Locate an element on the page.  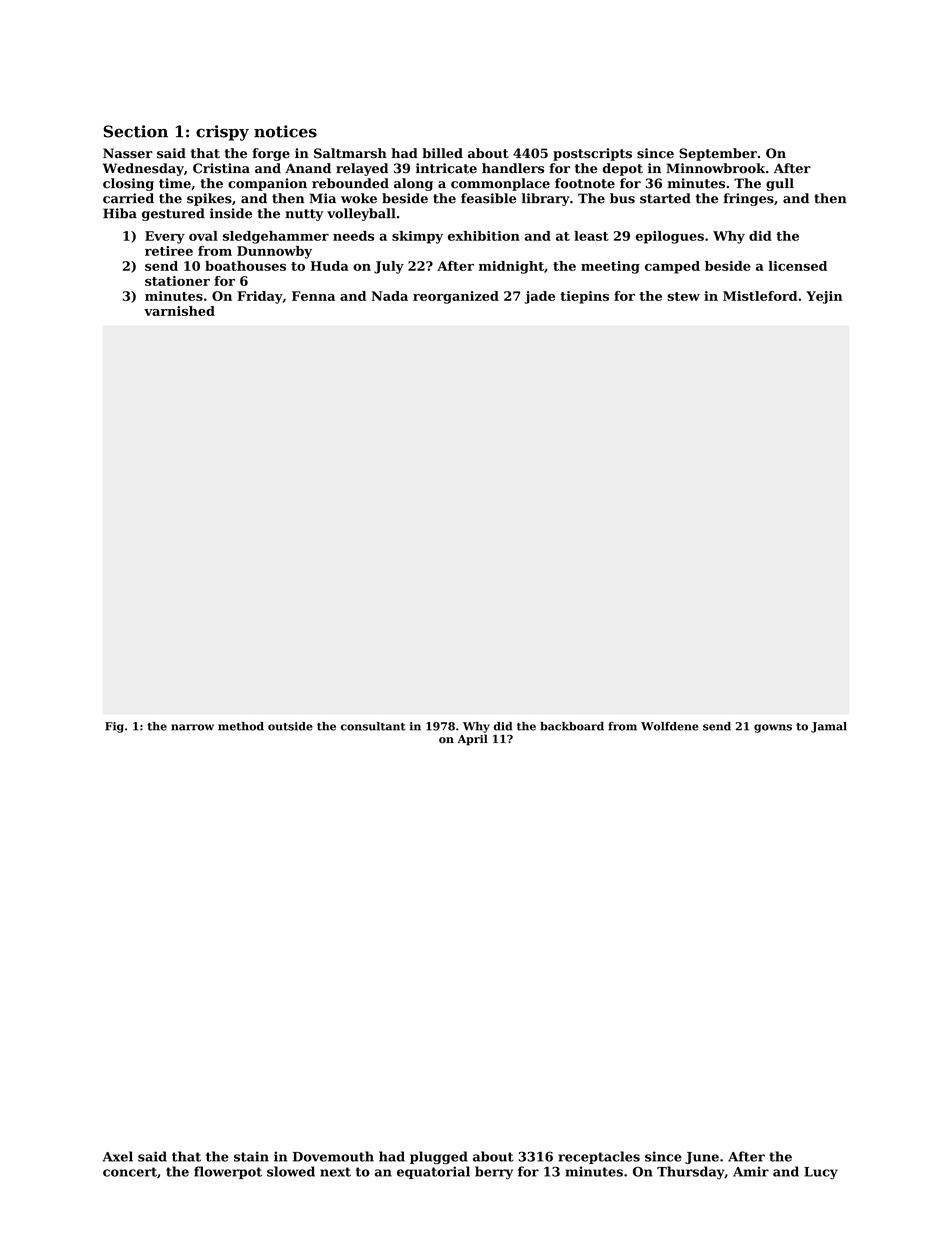
slowed is located at coordinates (291, 1171).
